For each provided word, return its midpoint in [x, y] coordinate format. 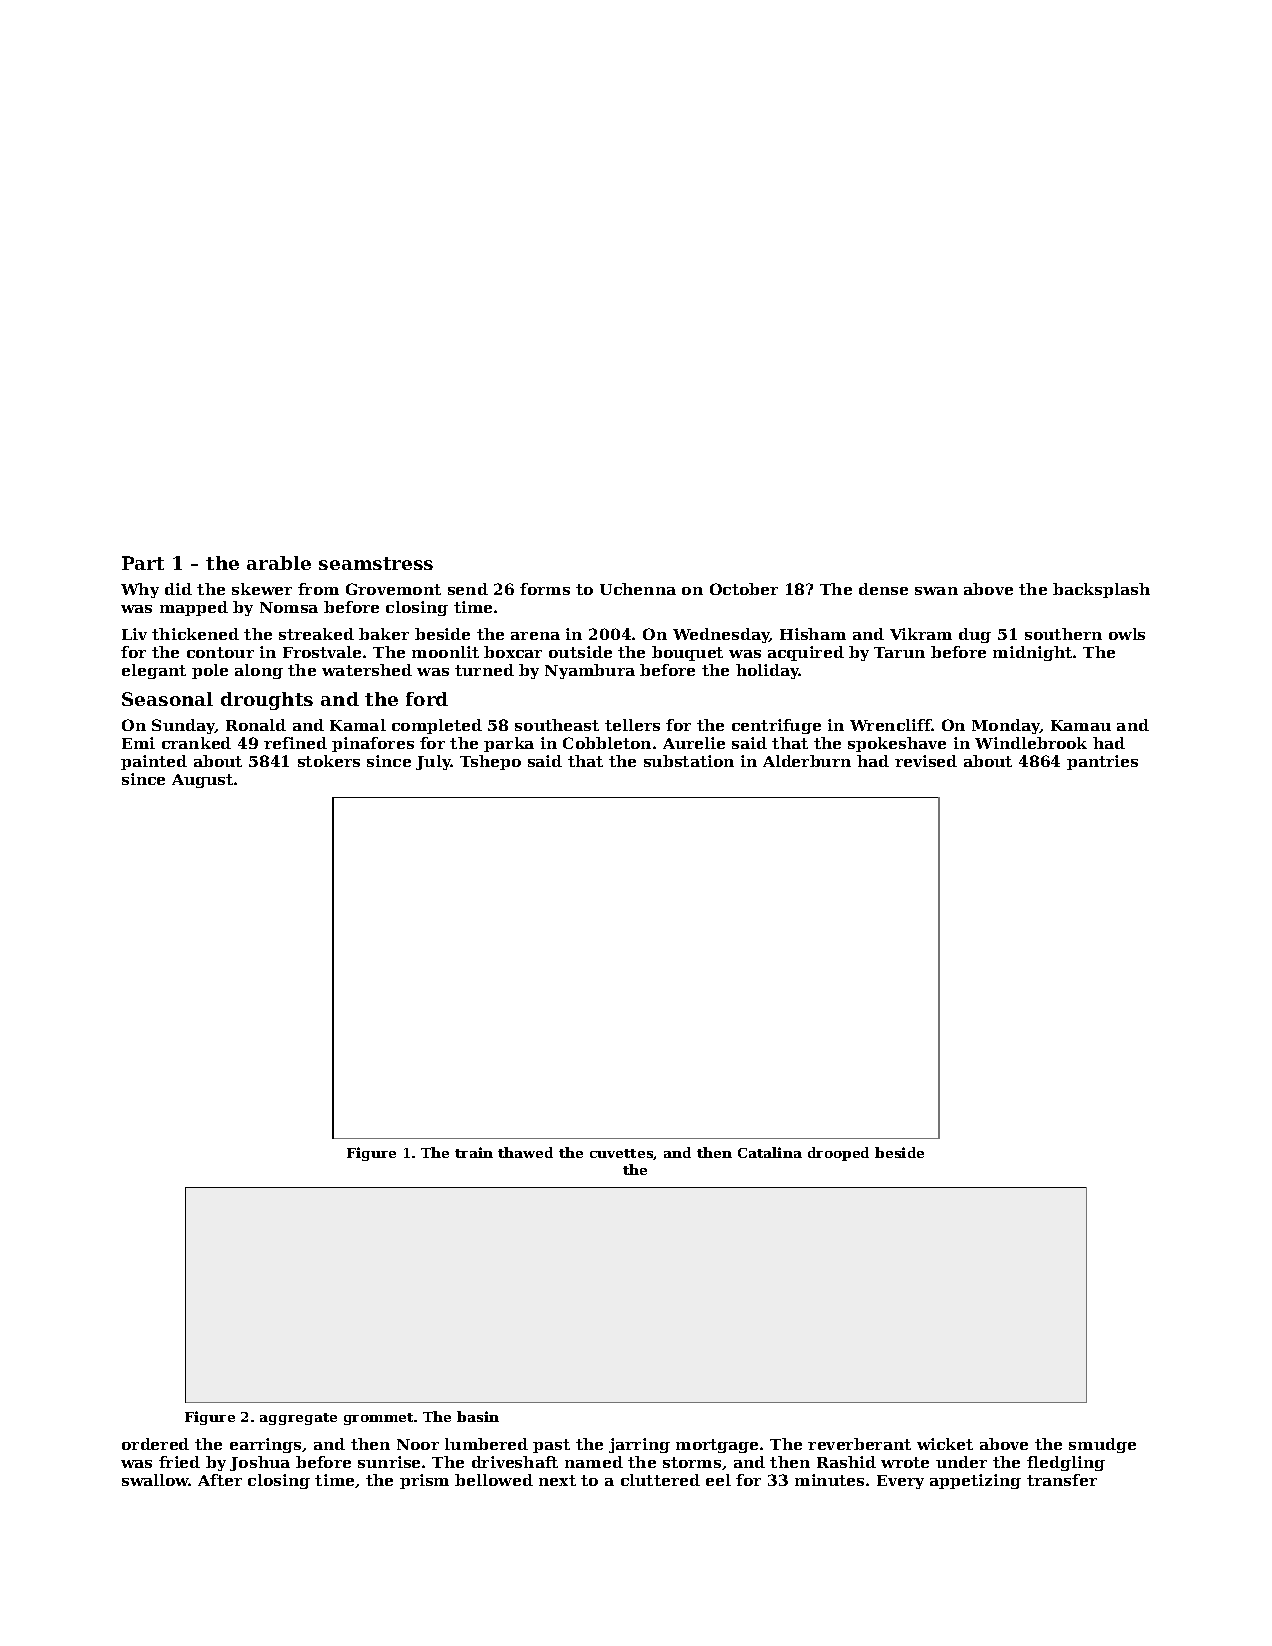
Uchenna [638, 589]
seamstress [376, 563]
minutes [829, 1480]
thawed [525, 1152]
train [474, 1152]
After [220, 1480]
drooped [838, 1154]
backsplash [1101, 590]
